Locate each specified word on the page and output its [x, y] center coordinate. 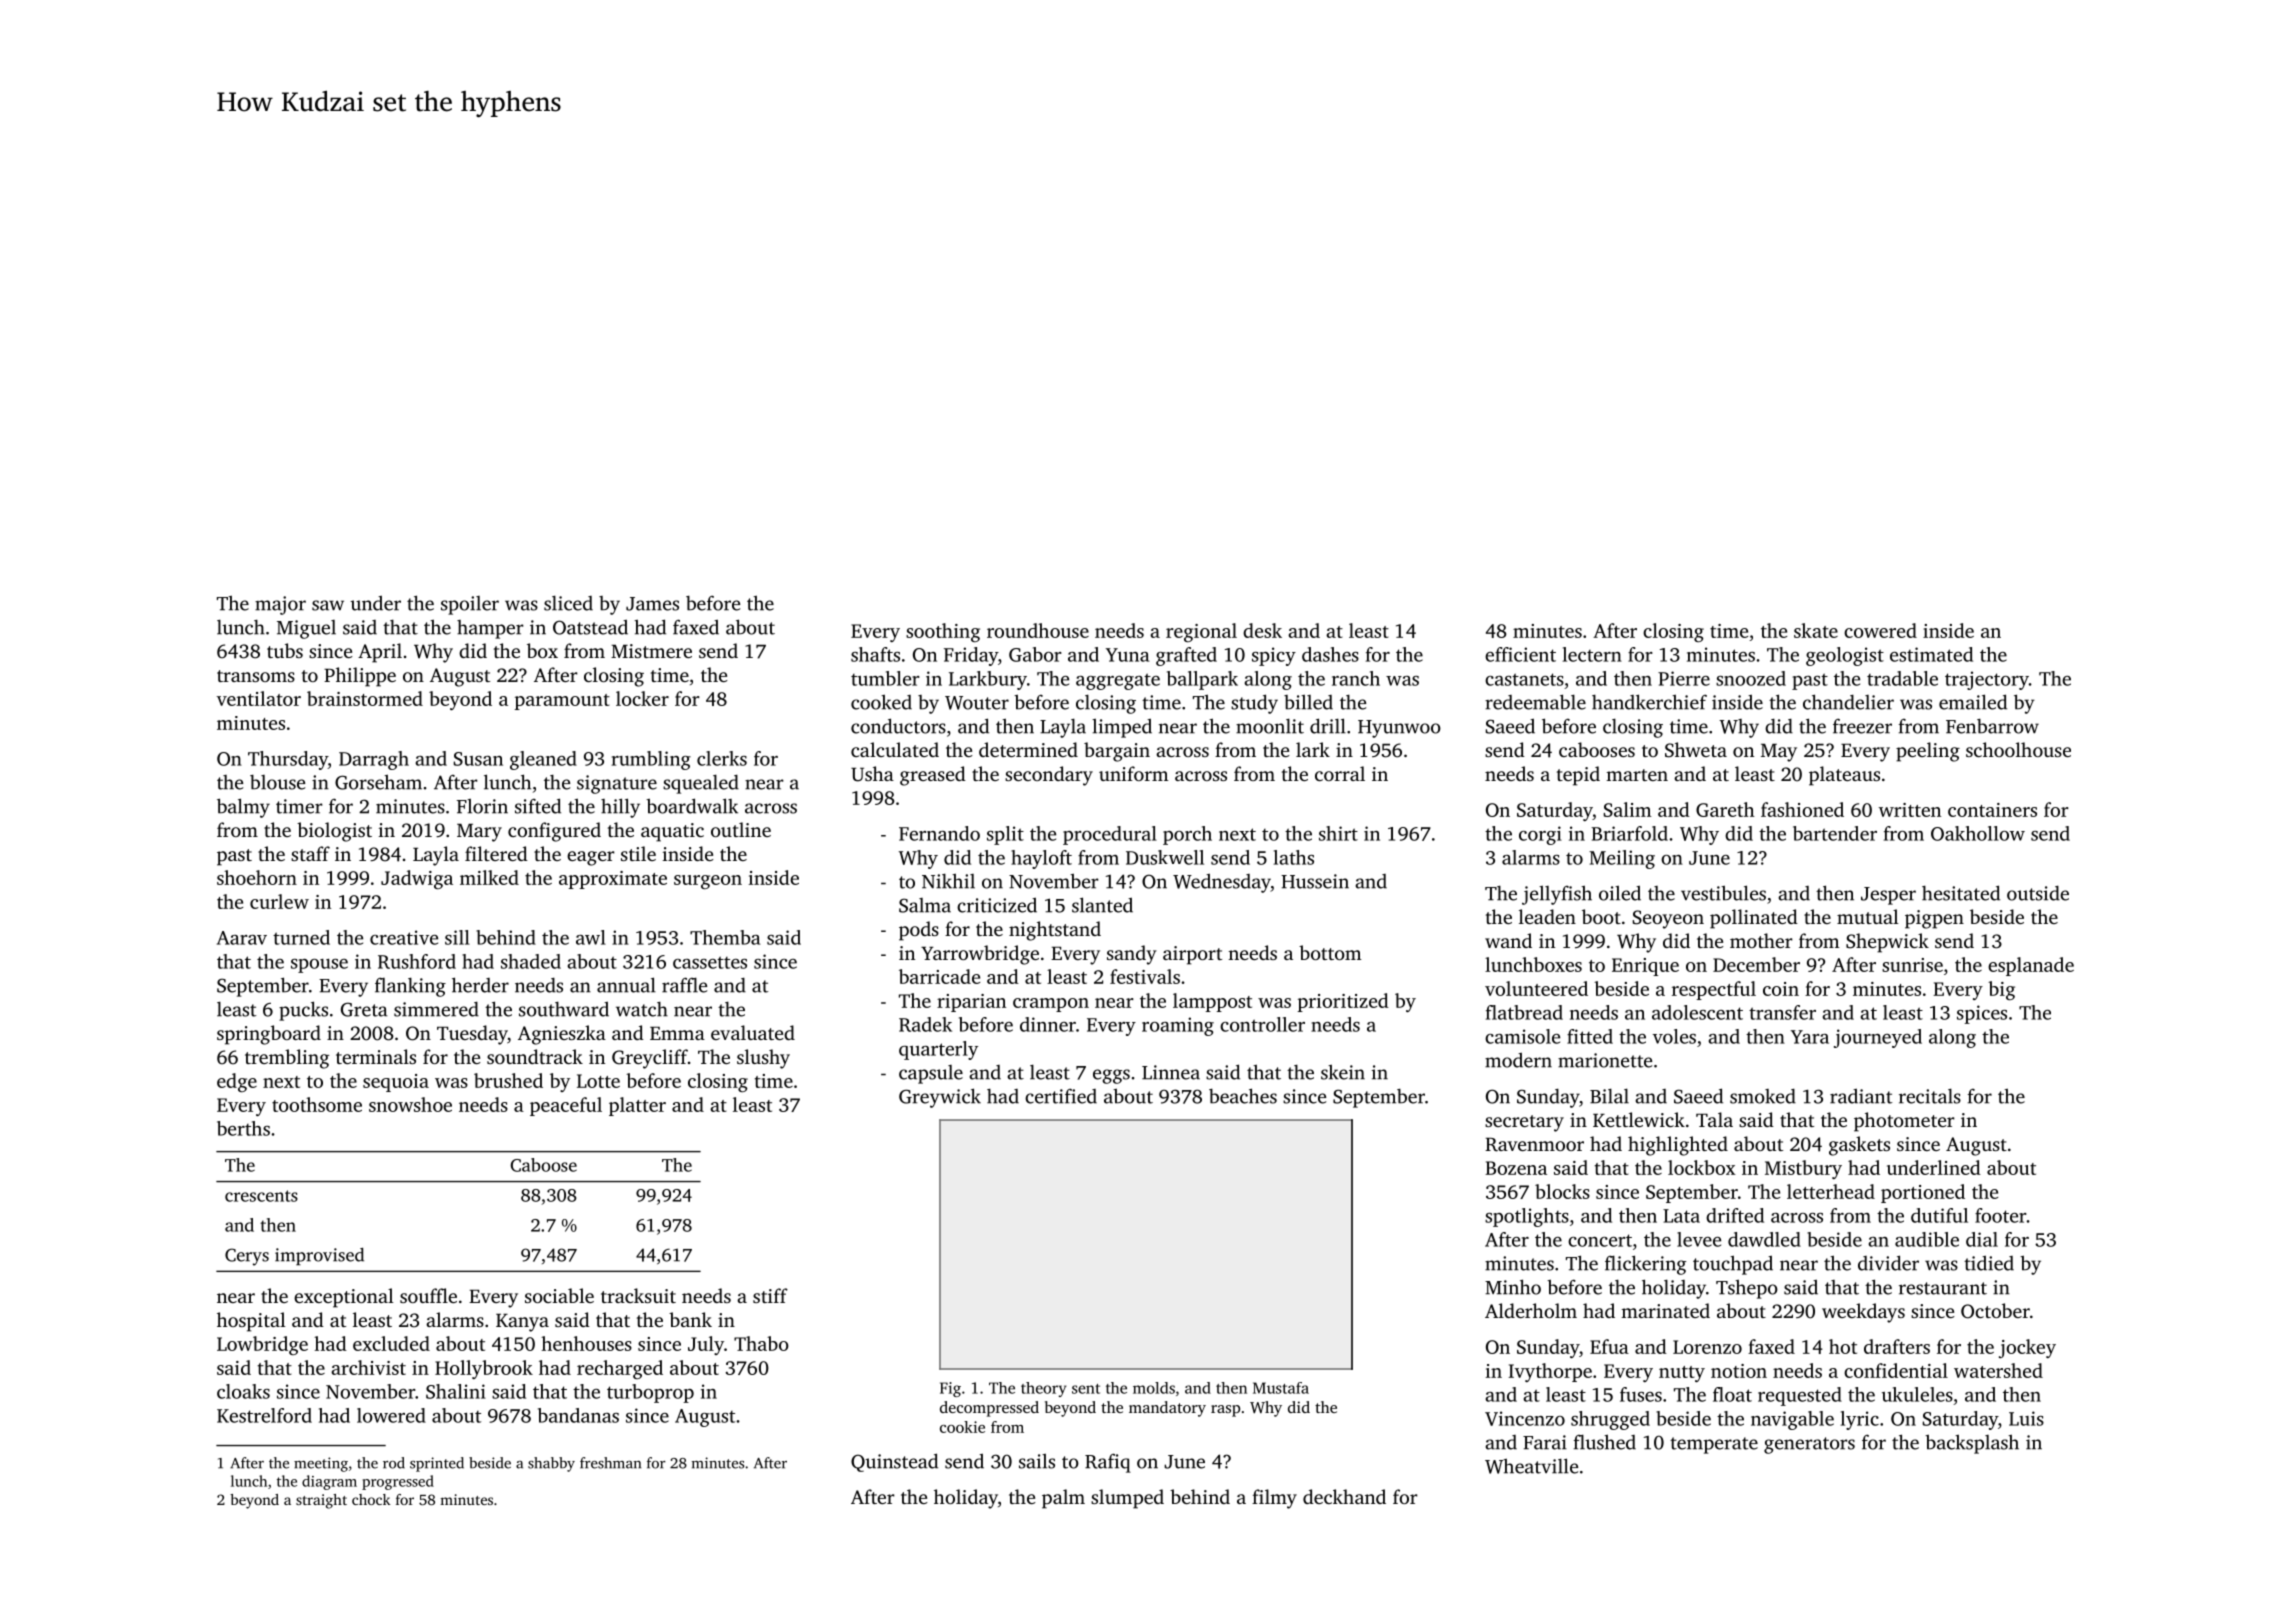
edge [237, 1082]
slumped [1127, 1499]
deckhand [1344, 1496]
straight [321, 1501]
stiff [770, 1295]
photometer [1904, 1122]
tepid [1578, 776]
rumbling [651, 760]
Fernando [939, 833]
